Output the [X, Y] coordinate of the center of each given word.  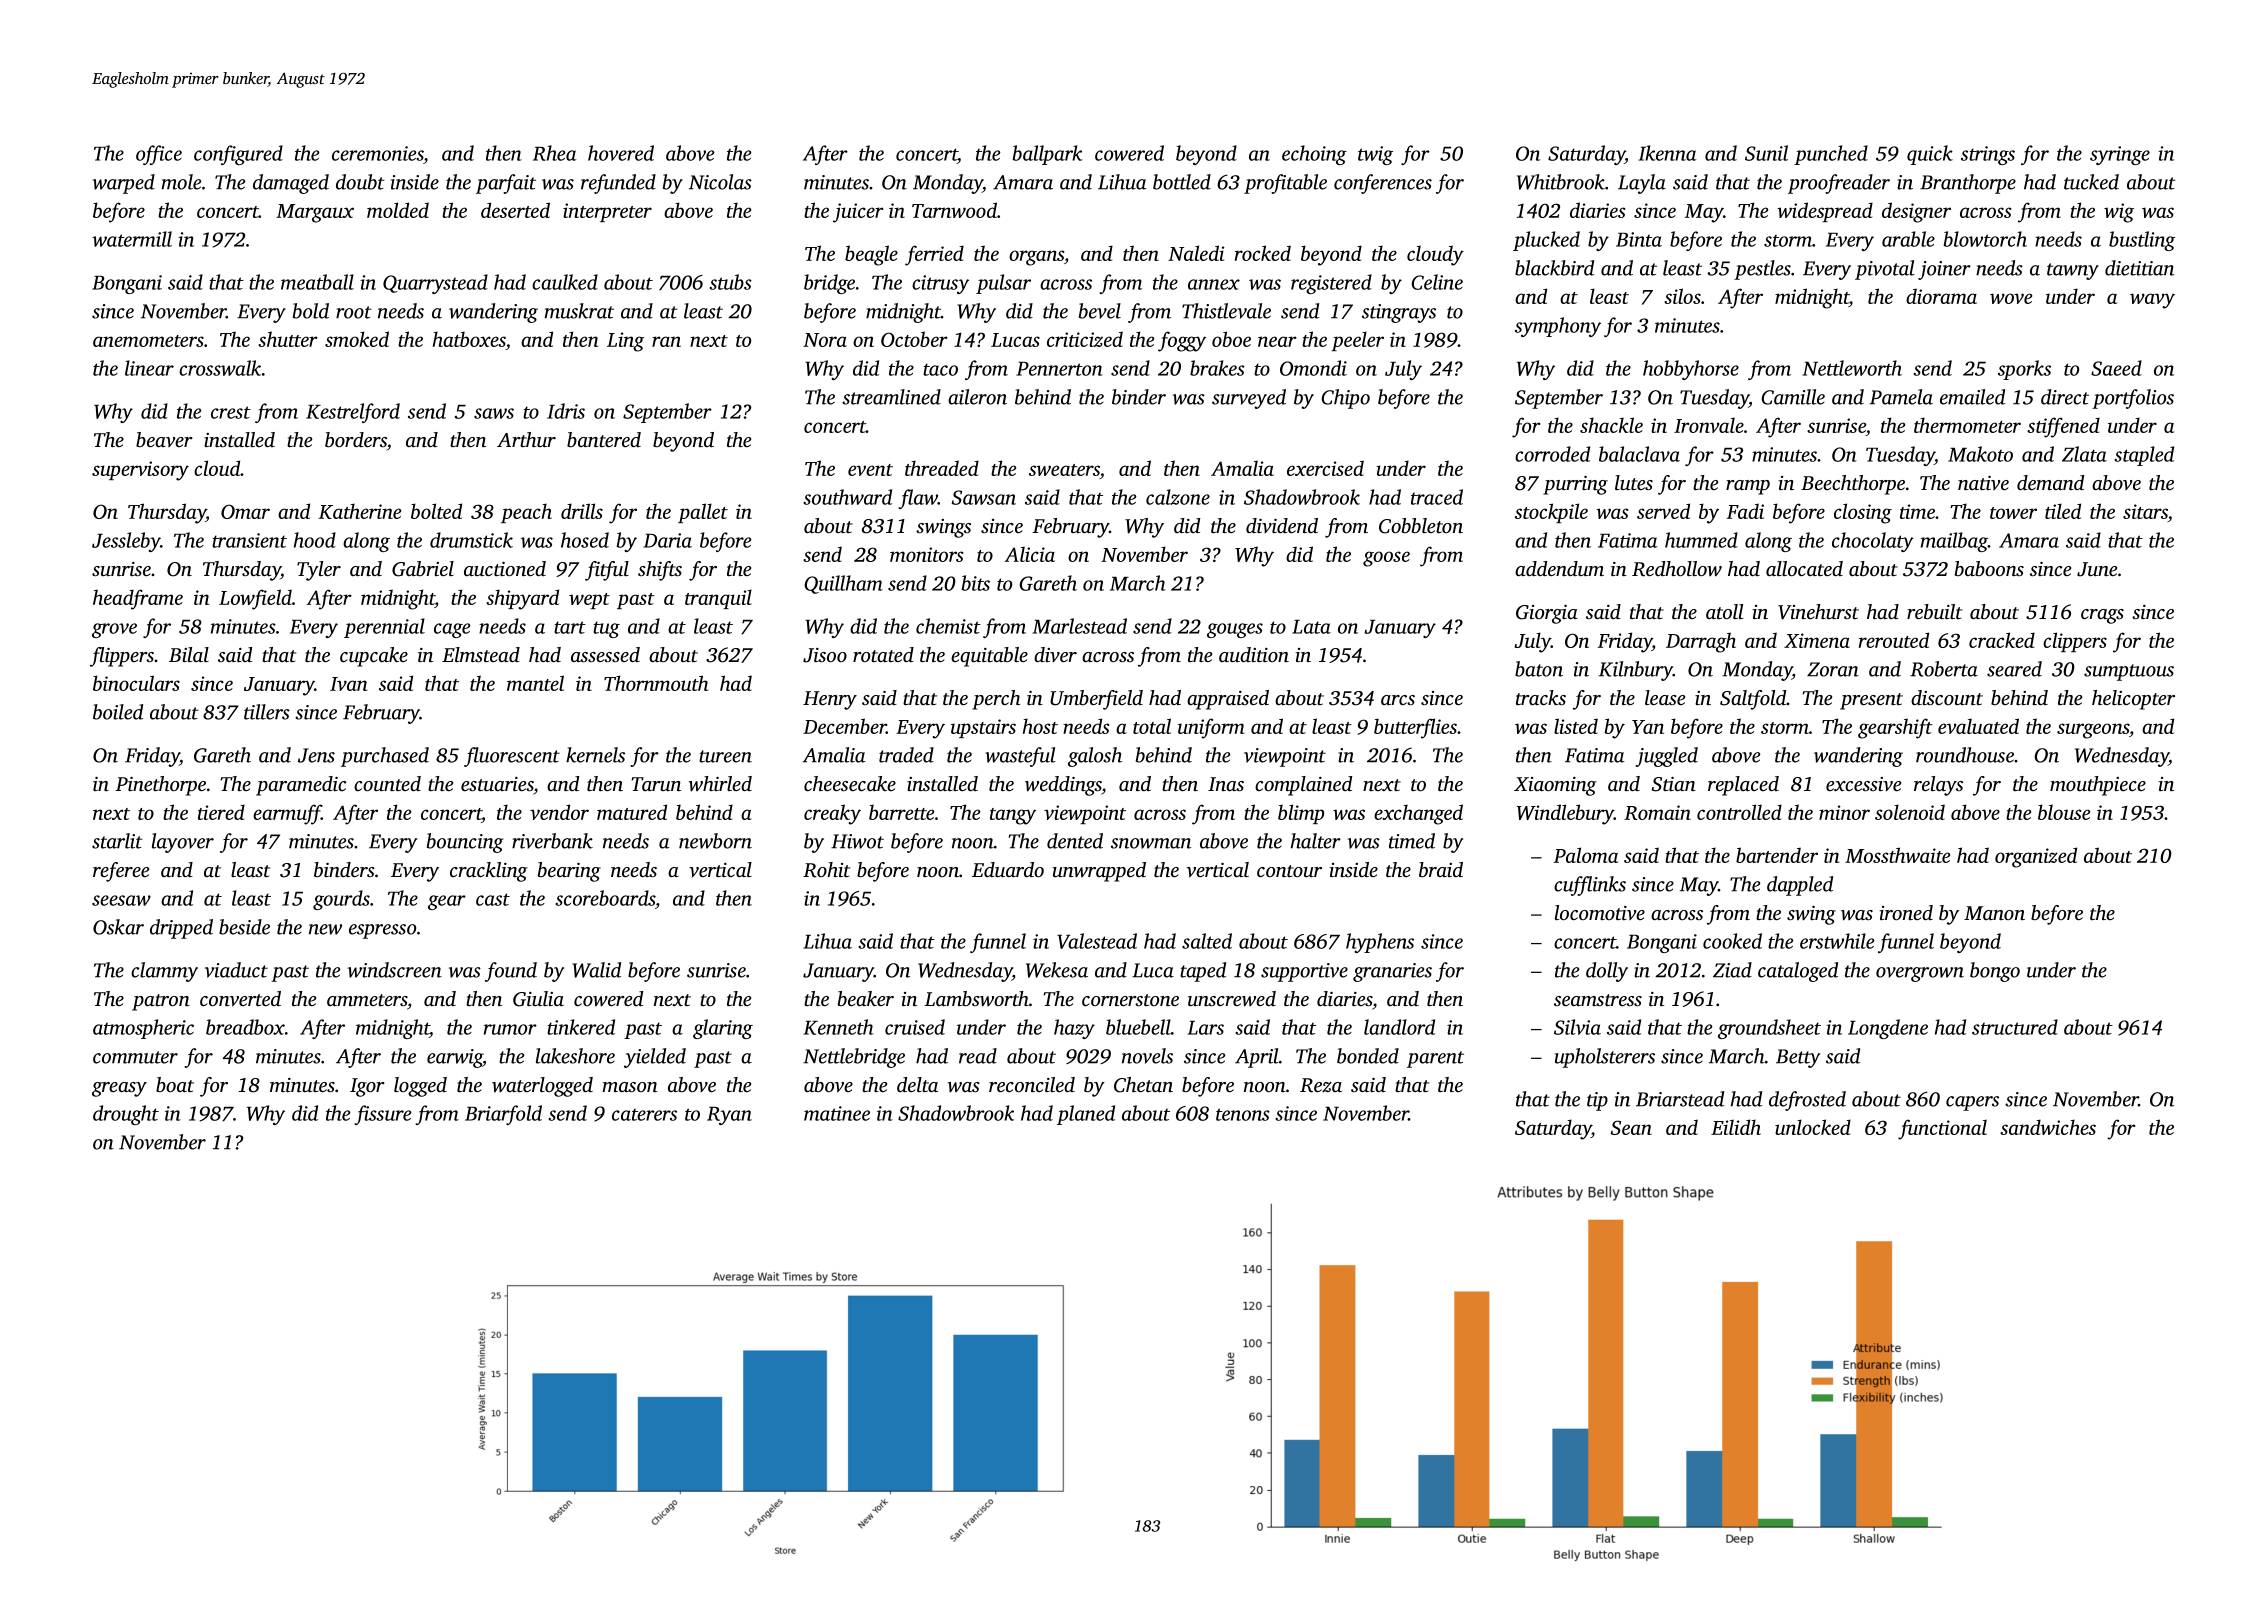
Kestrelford [353, 413]
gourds [341, 900]
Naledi [1196, 253]
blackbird [1554, 268]
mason [630, 1087]
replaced [1743, 786]
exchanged [1418, 814]
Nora [825, 340]
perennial [384, 628]
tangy [1013, 816]
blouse [2064, 812]
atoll [1724, 611]
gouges [1235, 630]
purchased [385, 757]
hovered [621, 153]
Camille [1793, 397]
